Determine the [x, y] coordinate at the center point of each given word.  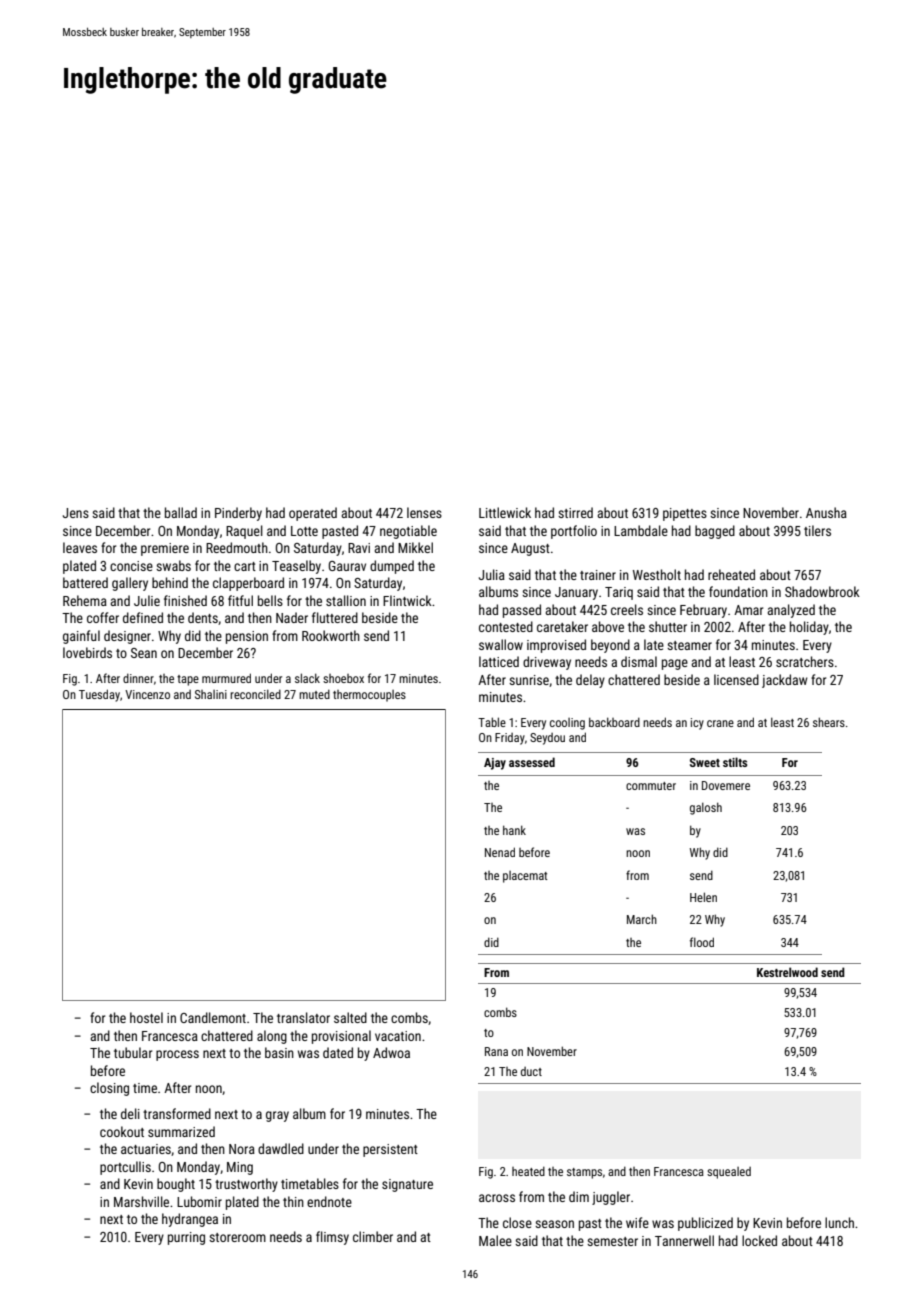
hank [514, 830]
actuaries [146, 1149]
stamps [584, 1173]
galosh [706, 808]
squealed [729, 1173]
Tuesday [99, 695]
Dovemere [726, 785]
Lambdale [641, 530]
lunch [839, 1222]
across [497, 1198]
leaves [80, 547]
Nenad [500, 852]
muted [314, 694]
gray [277, 1116]
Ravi [359, 548]
